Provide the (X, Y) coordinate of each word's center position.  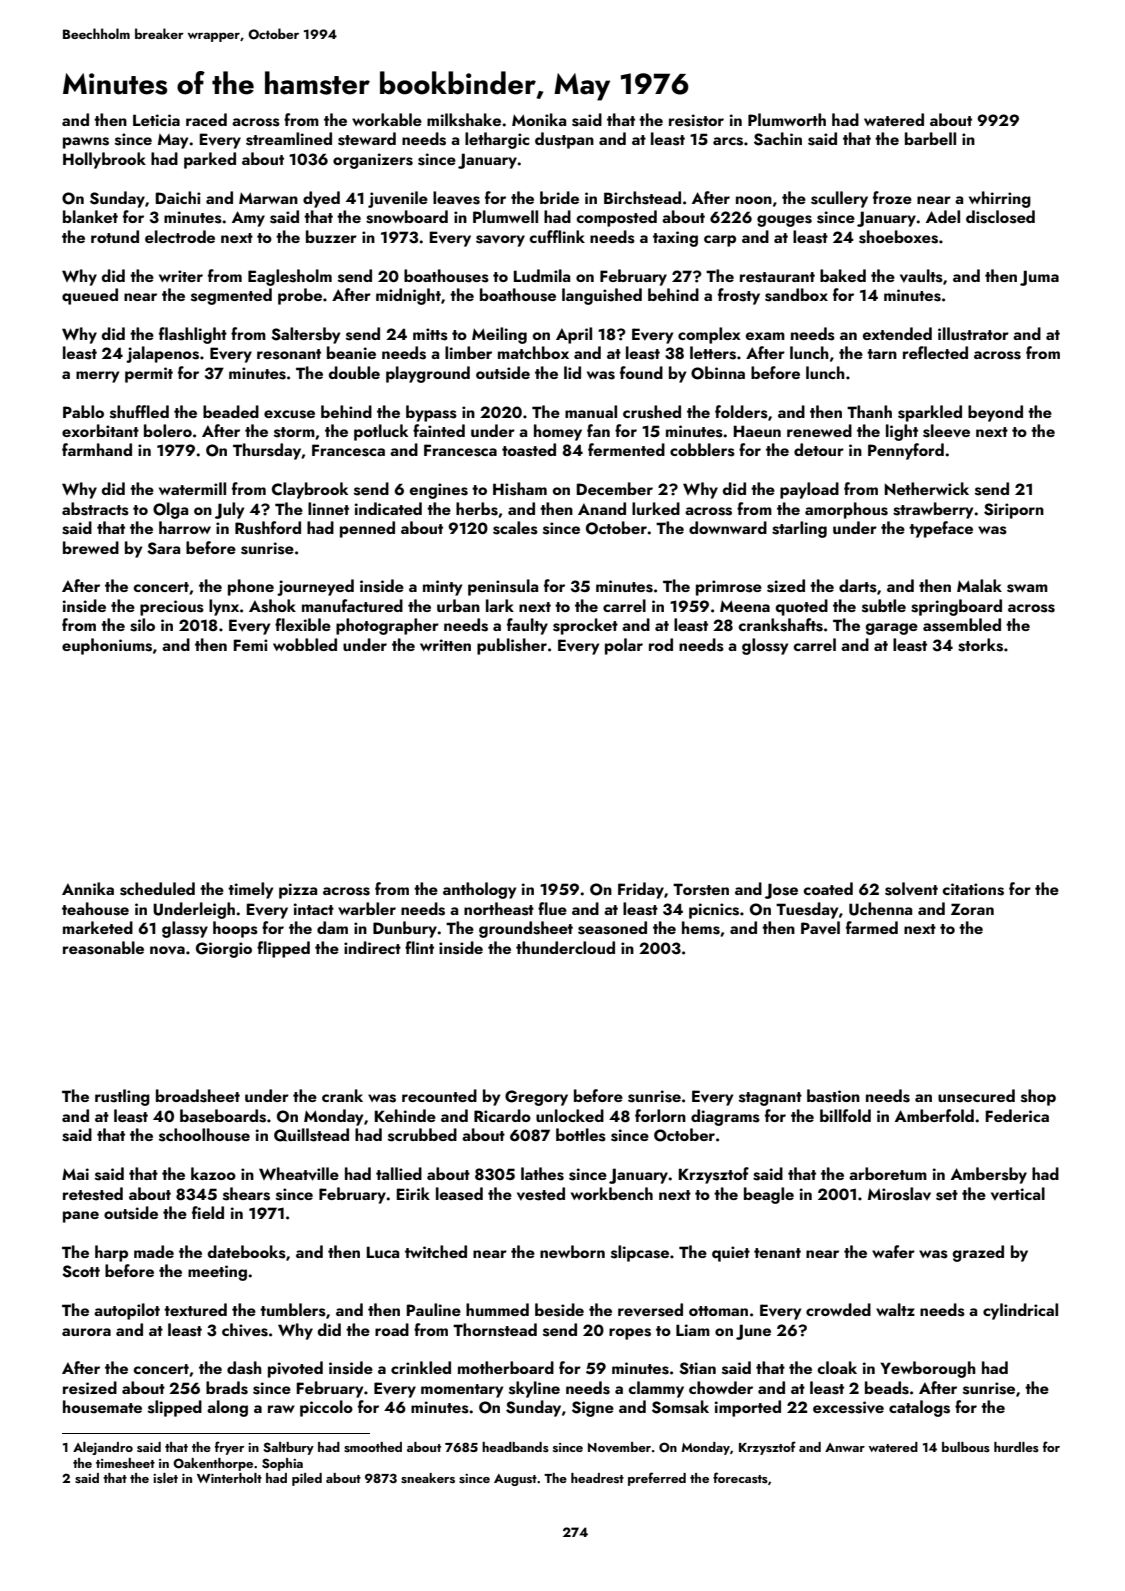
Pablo (83, 411)
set (947, 1195)
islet (165, 1478)
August (515, 1480)
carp (720, 241)
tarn (882, 354)
